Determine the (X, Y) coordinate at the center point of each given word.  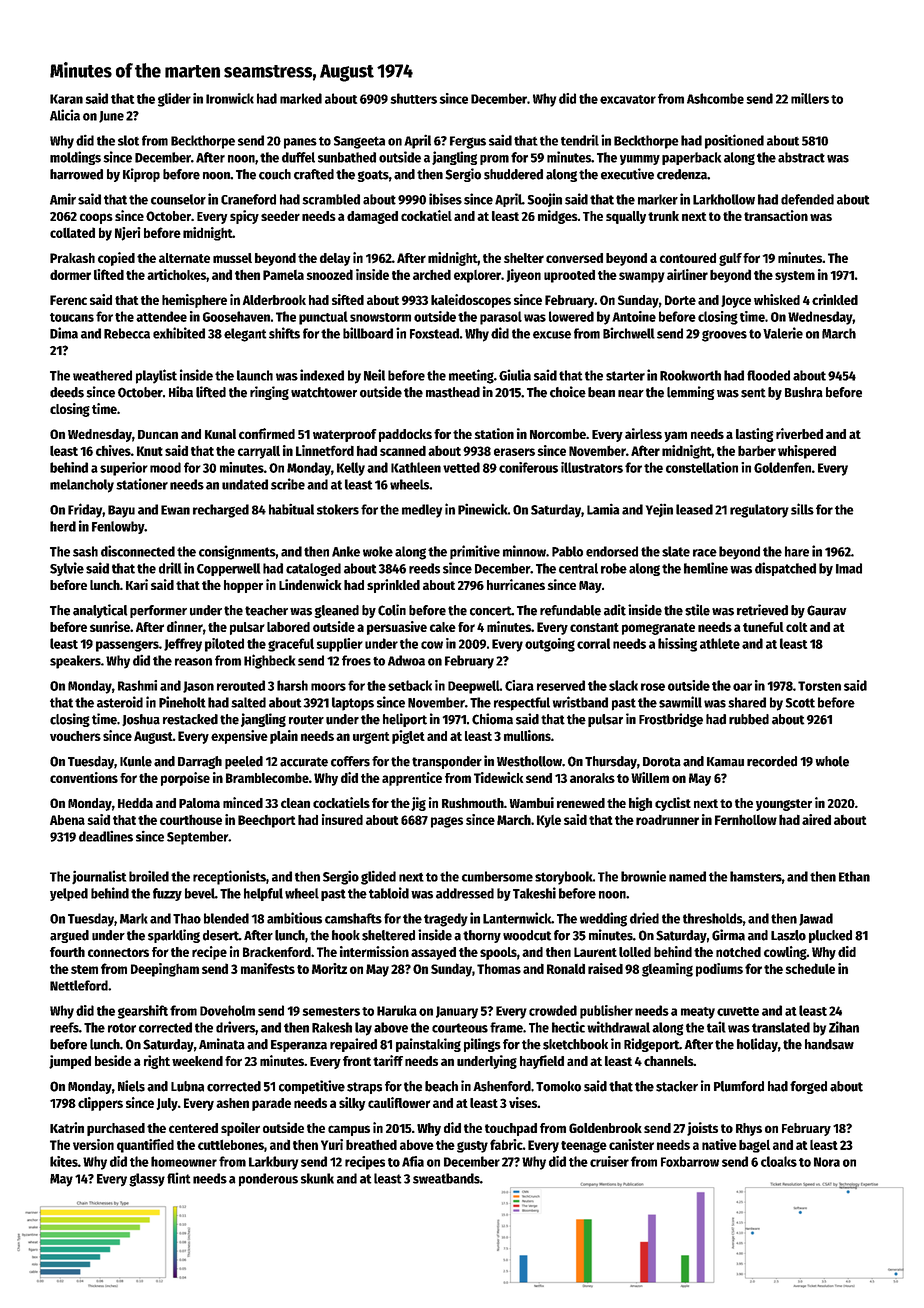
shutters (413, 98)
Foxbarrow (690, 1161)
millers (810, 98)
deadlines (106, 836)
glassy (147, 1180)
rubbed (749, 719)
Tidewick (499, 777)
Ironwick (230, 98)
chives (113, 450)
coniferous (528, 467)
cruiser (609, 1161)
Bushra (804, 392)
